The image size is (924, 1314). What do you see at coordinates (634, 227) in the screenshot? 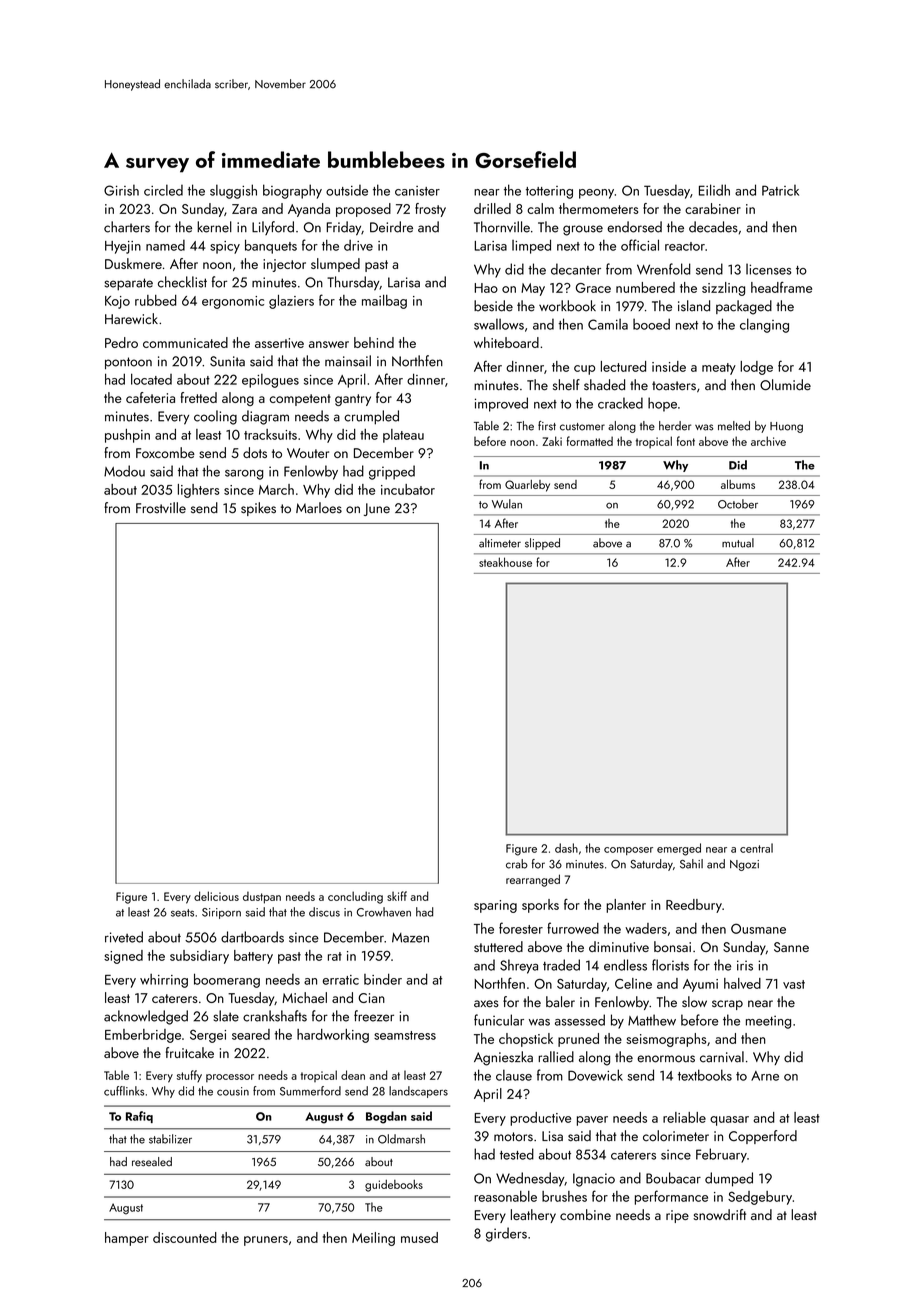
I see `endorsed` at bounding box center [634, 227].
